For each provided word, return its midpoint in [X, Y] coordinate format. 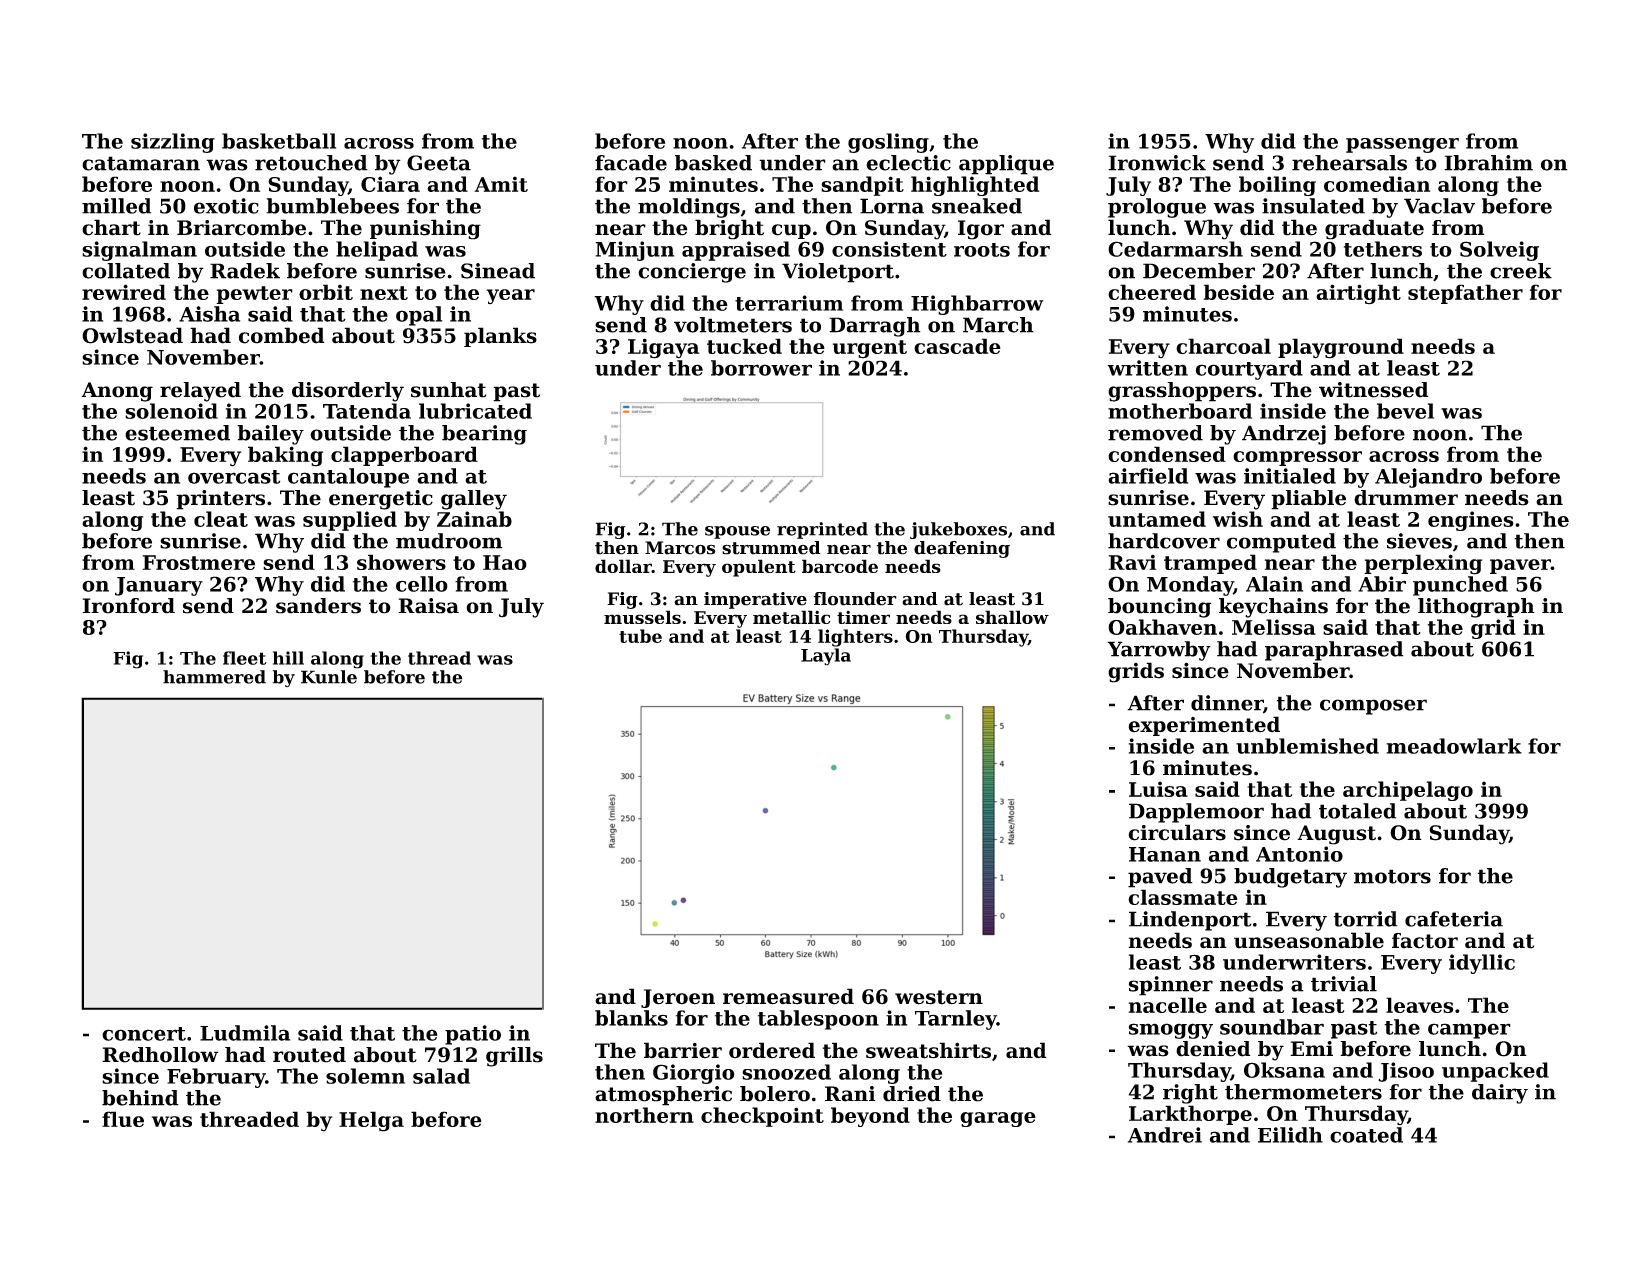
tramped [1210, 564]
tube [640, 636]
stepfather [1465, 294]
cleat [221, 519]
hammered [214, 677]
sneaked [977, 206]
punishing [425, 229]
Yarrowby [1159, 651]
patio [473, 1035]
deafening [962, 549]
